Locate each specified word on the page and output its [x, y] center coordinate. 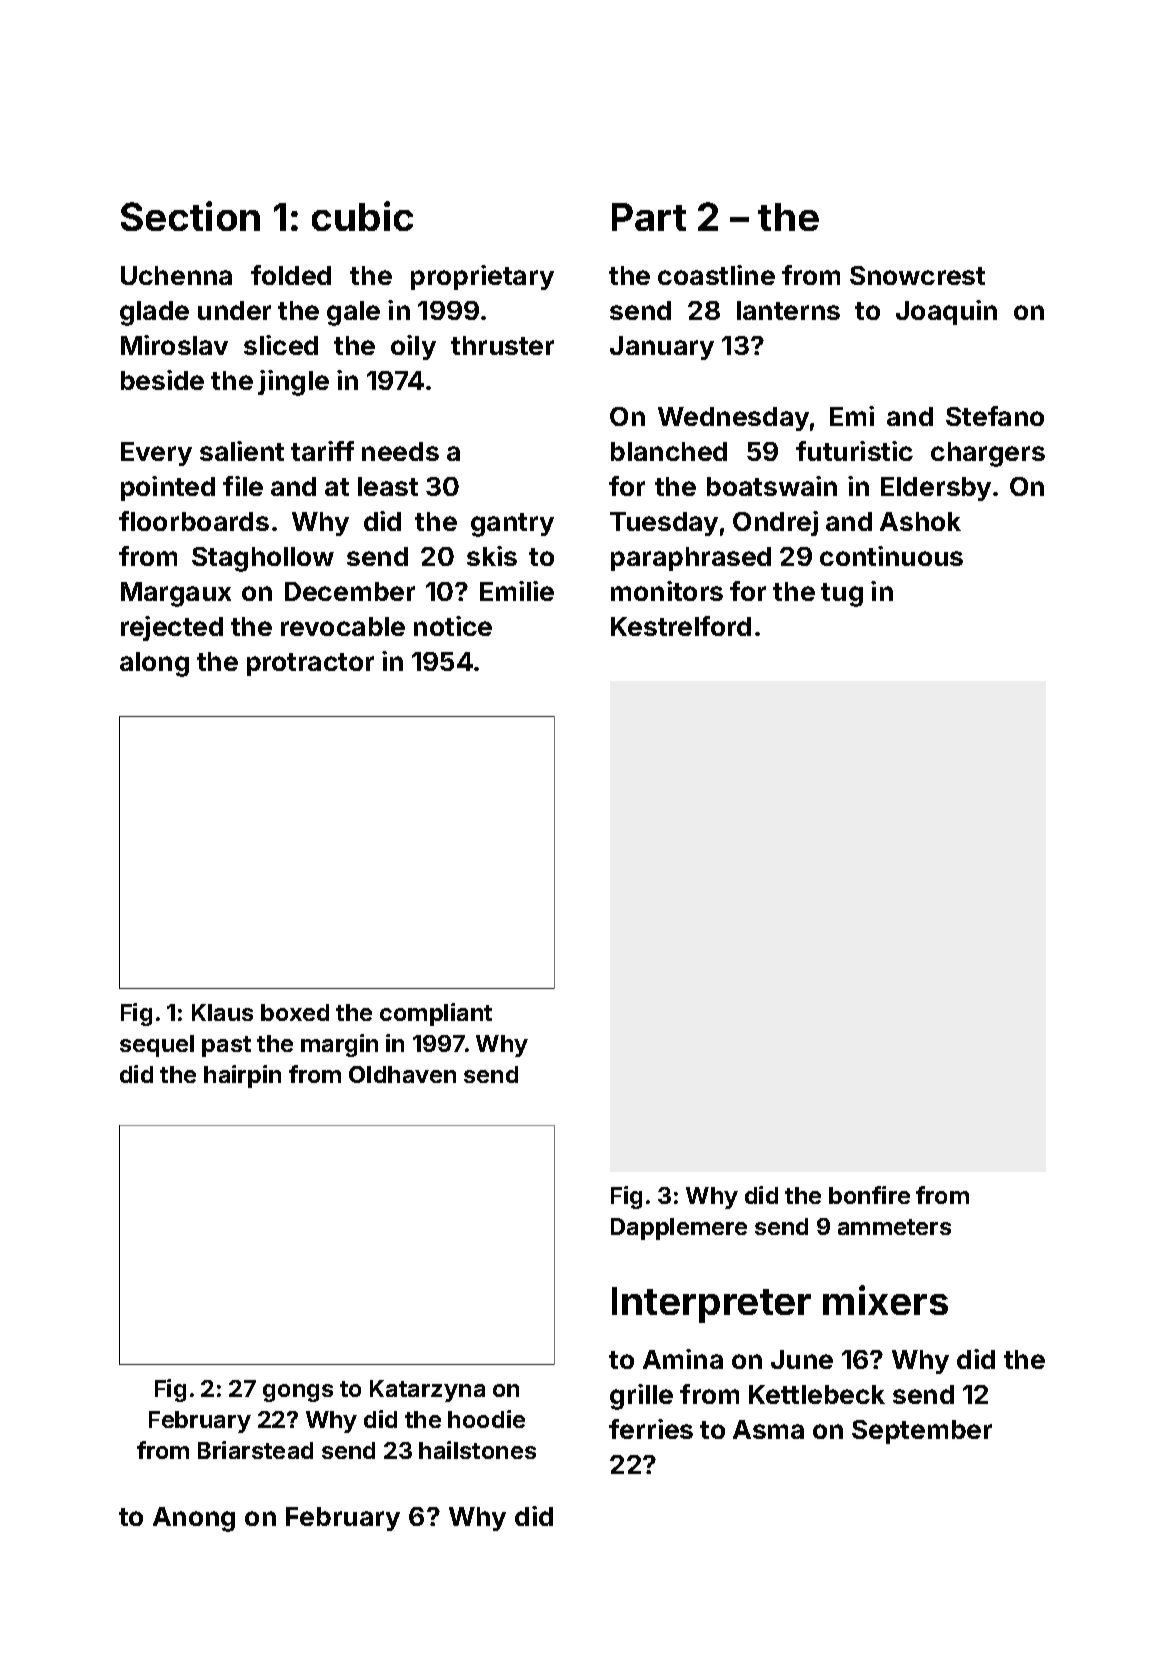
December [350, 591]
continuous [891, 556]
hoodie [486, 1419]
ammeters [894, 1227]
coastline [716, 275]
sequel [157, 1046]
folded [291, 275]
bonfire [869, 1195]
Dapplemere [679, 1229]
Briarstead [255, 1450]
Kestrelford [681, 626]
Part [649, 217]
